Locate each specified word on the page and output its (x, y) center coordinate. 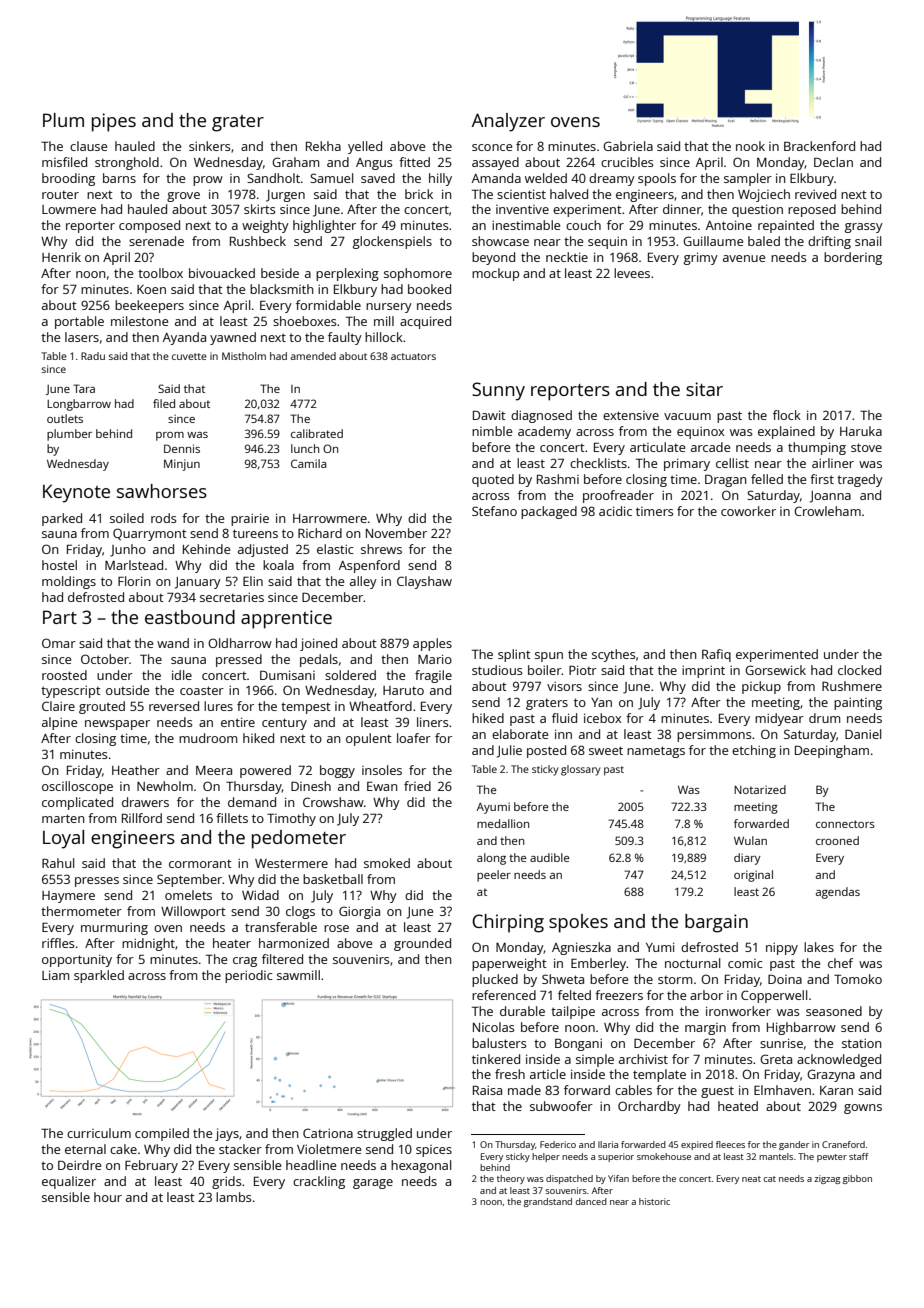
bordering (853, 258)
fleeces (730, 1144)
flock (787, 415)
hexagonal (421, 1166)
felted (574, 995)
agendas (838, 893)
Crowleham (827, 511)
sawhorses (162, 491)
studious (497, 670)
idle (182, 675)
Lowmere (69, 209)
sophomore (418, 274)
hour (108, 1197)
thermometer (81, 911)
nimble (492, 431)
